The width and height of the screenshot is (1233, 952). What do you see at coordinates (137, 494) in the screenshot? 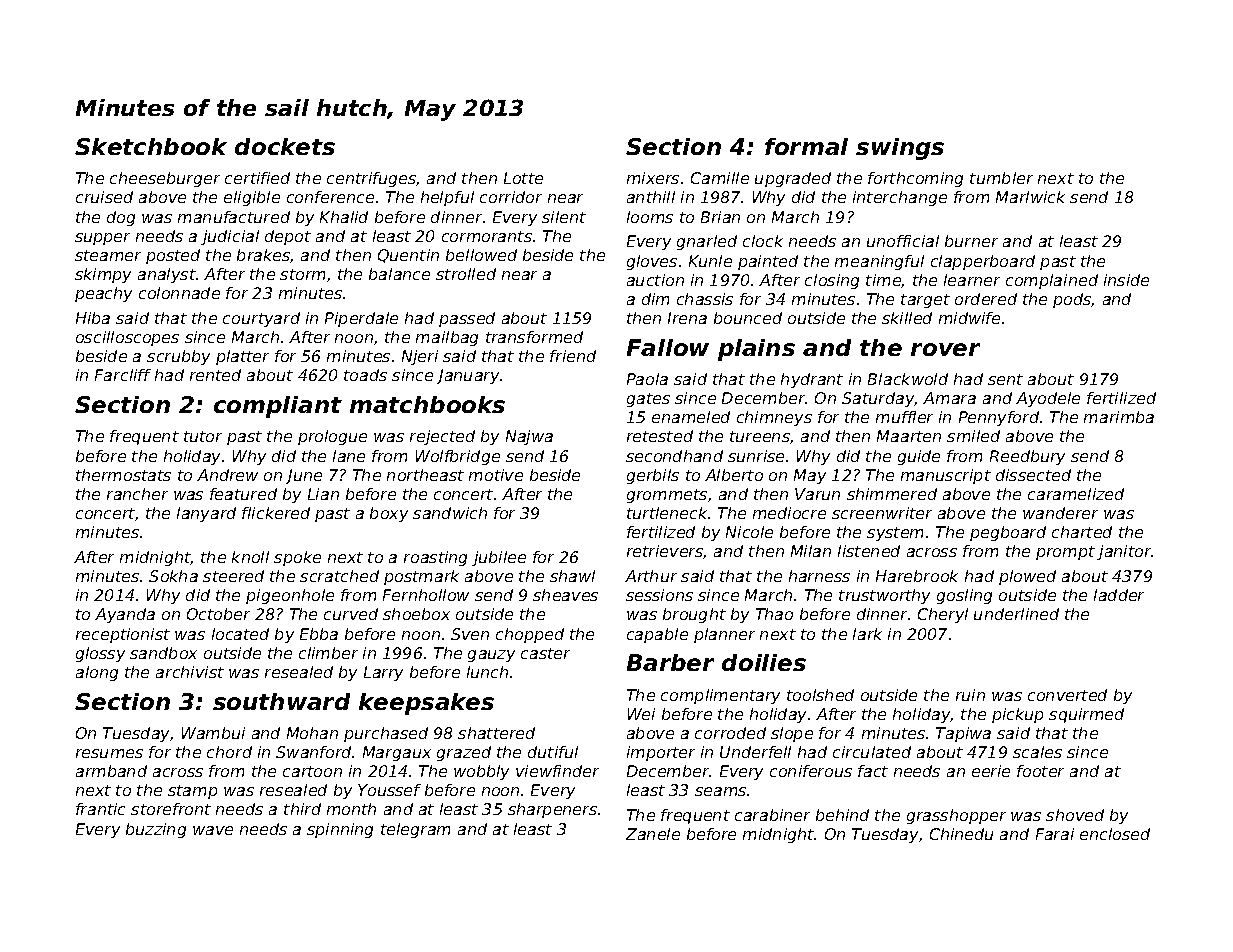
I see `rancher` at bounding box center [137, 494].
